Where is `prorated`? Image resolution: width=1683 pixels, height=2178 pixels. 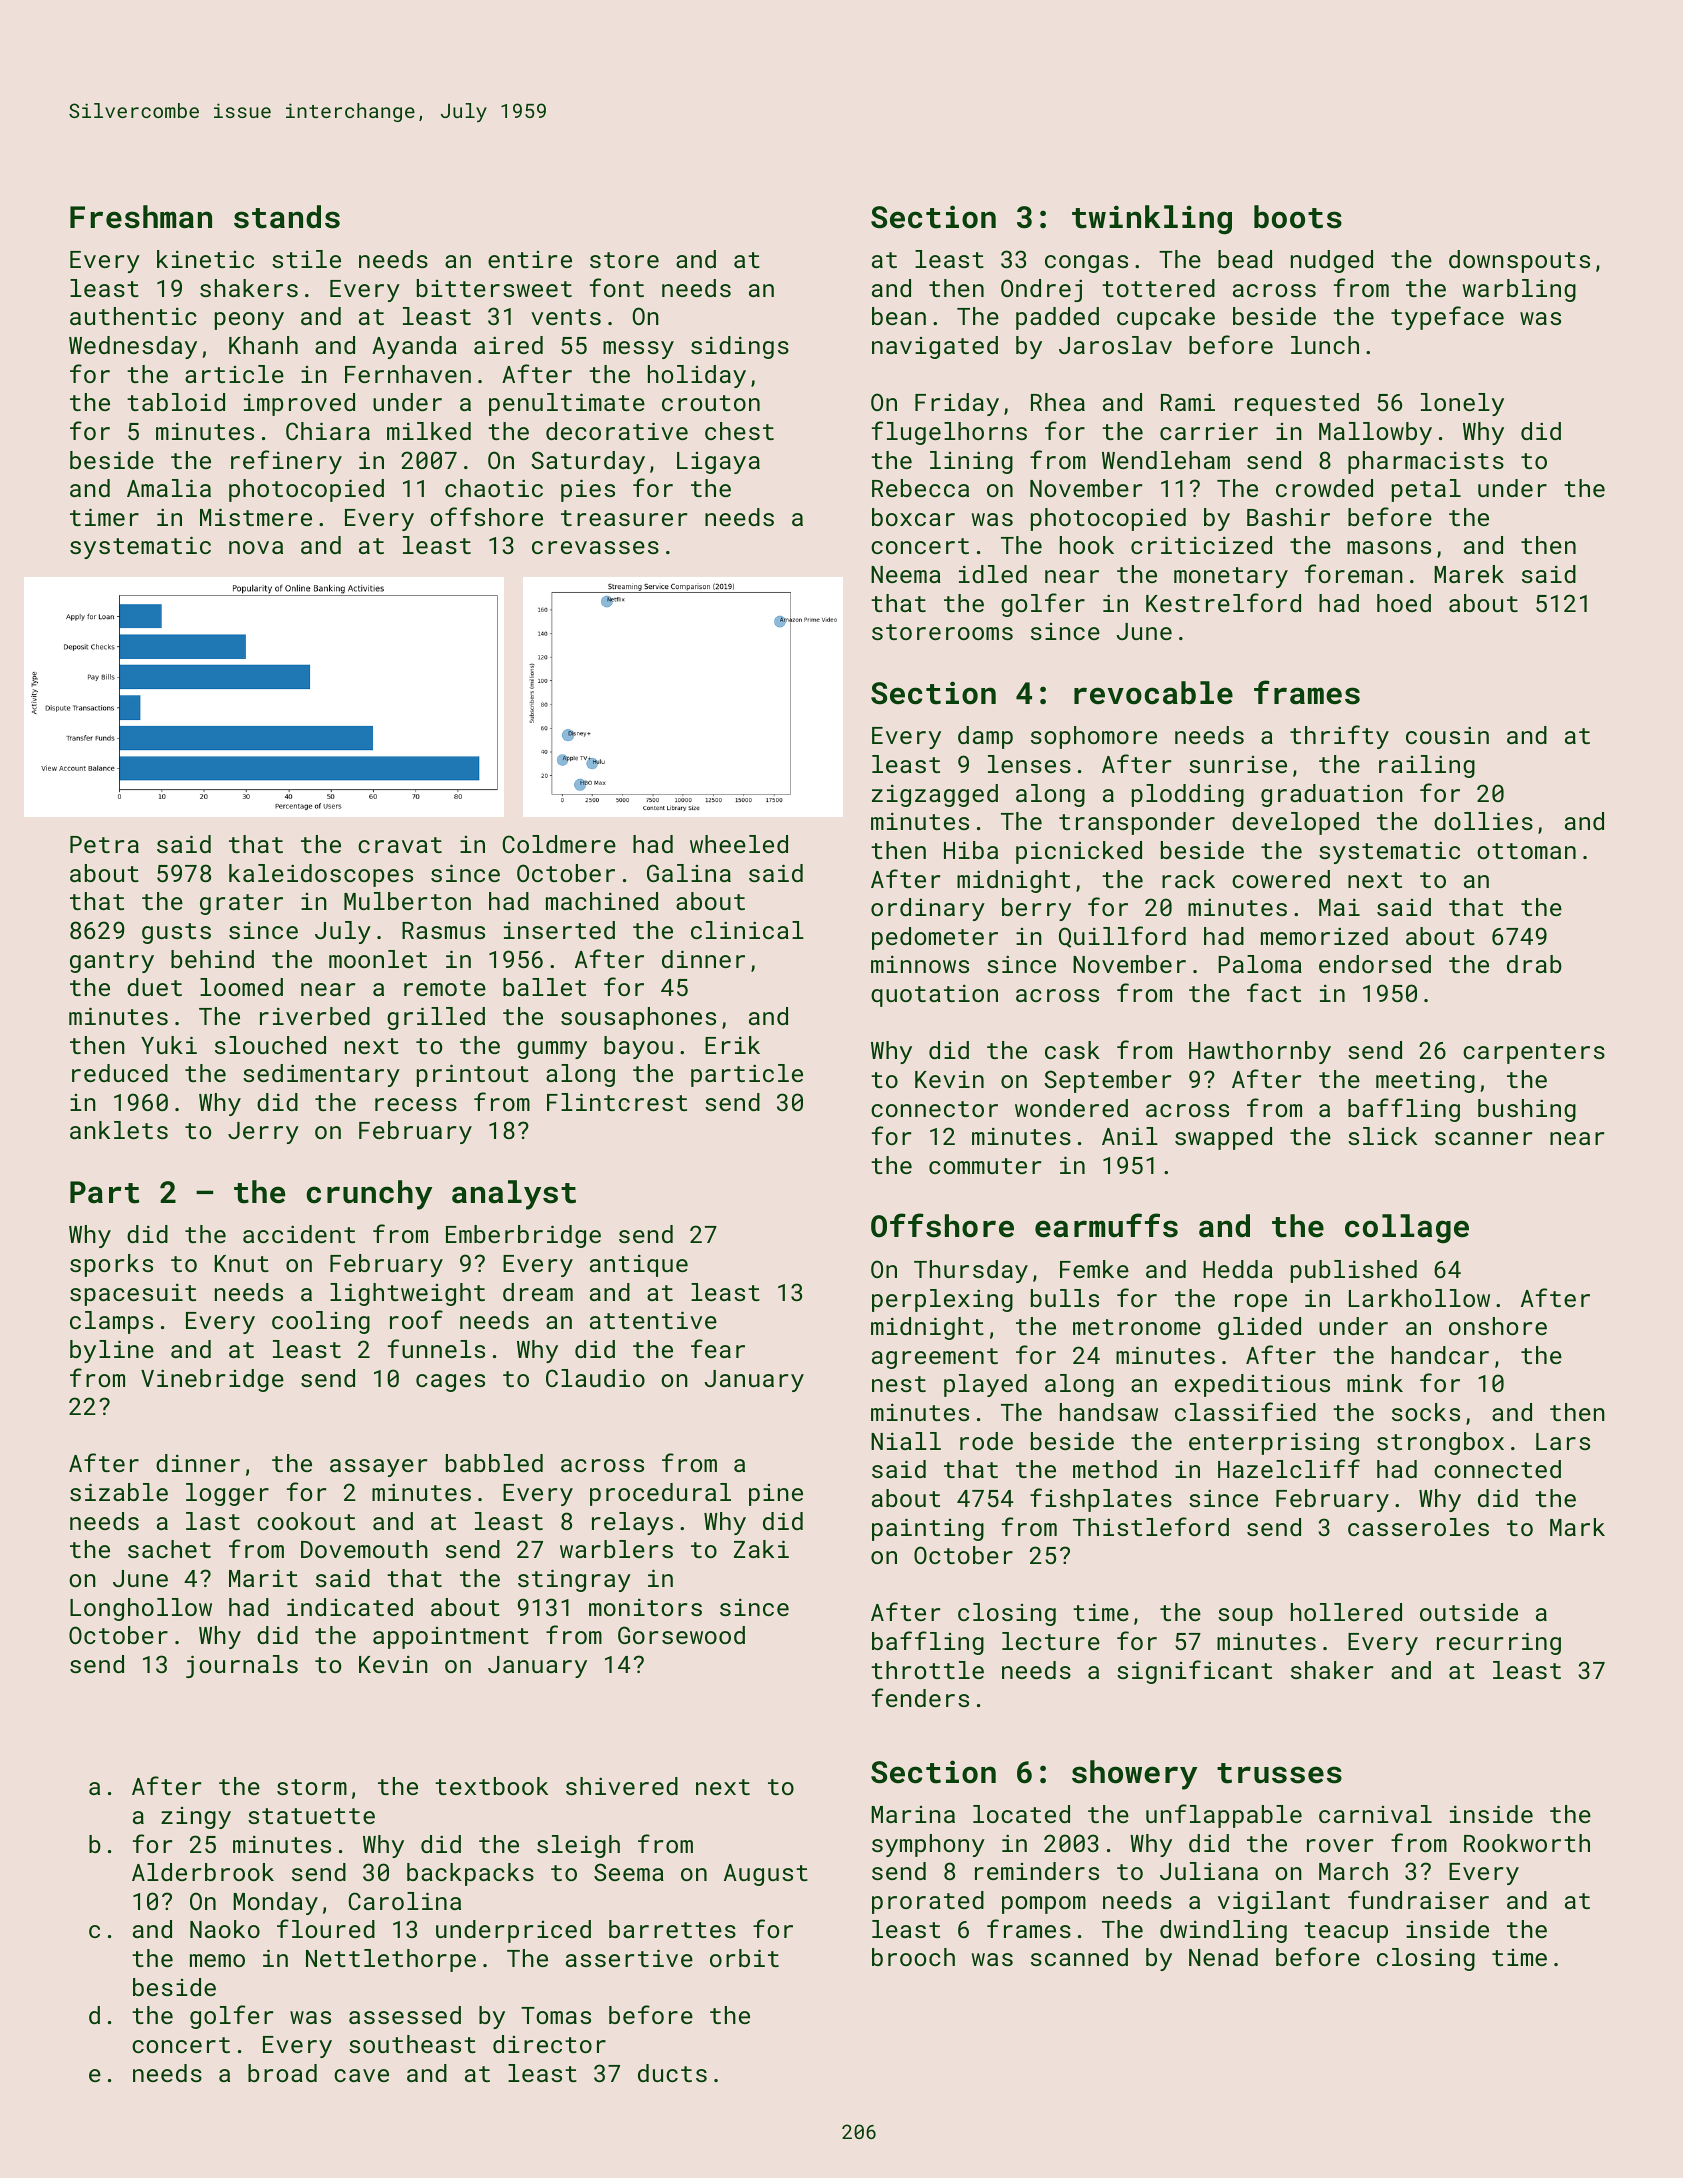
prorated is located at coordinates (928, 1902).
